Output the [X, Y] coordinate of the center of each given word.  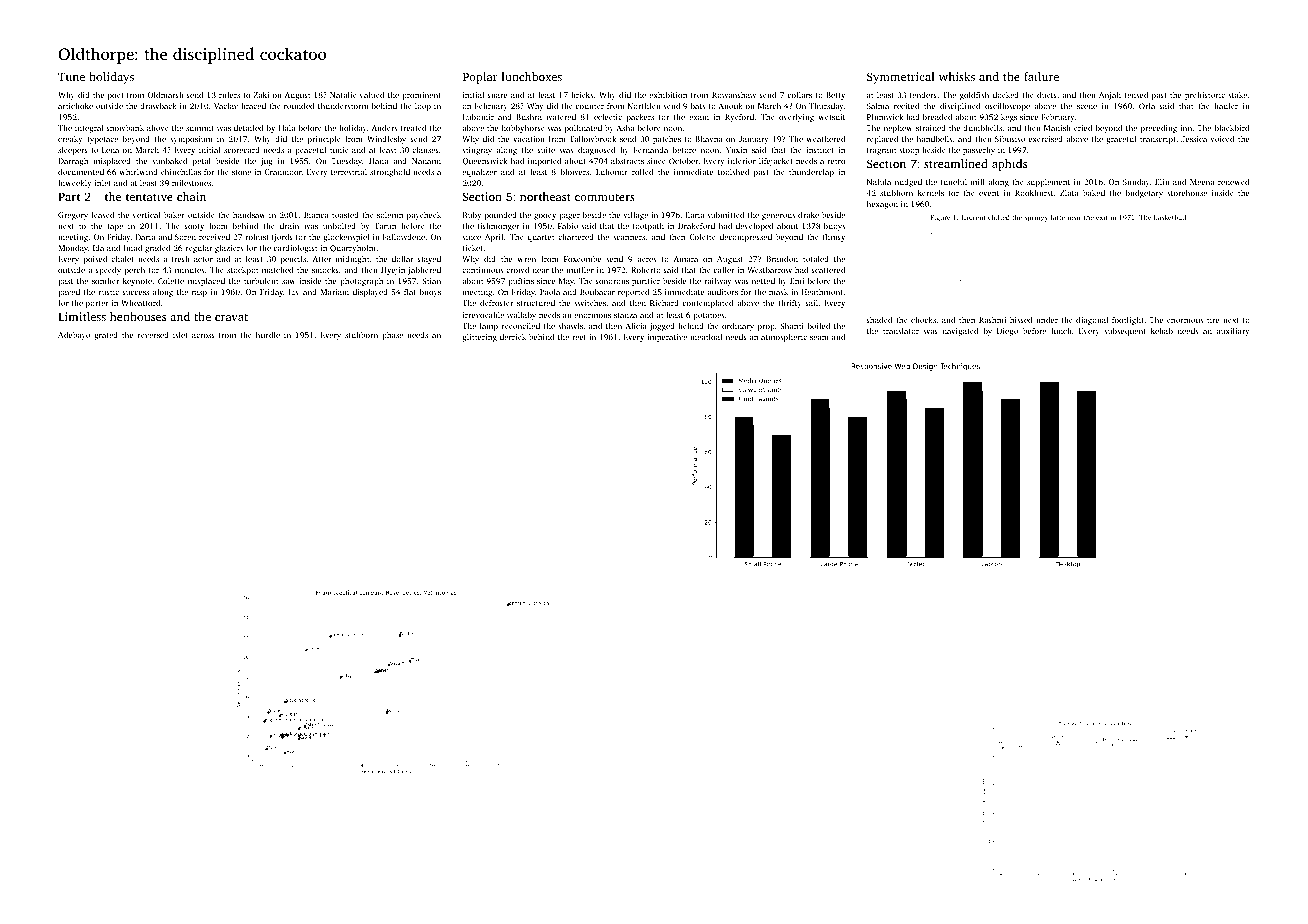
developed [754, 227]
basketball [1170, 217]
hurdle [268, 335]
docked [1006, 95]
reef [579, 337]
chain [191, 196]
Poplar [480, 78]
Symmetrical [901, 78]
